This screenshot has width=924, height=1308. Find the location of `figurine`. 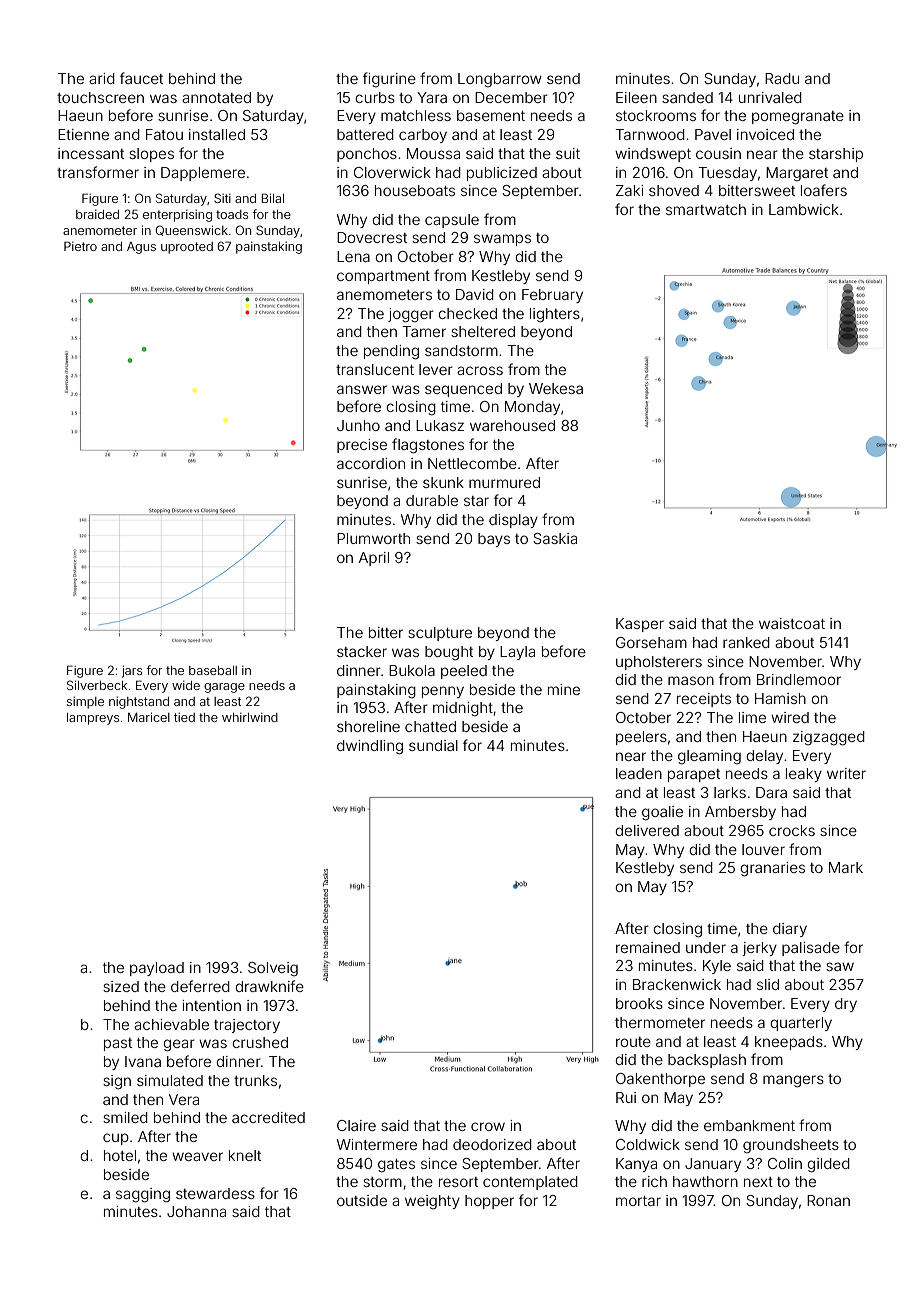

figurine is located at coordinates (389, 80).
